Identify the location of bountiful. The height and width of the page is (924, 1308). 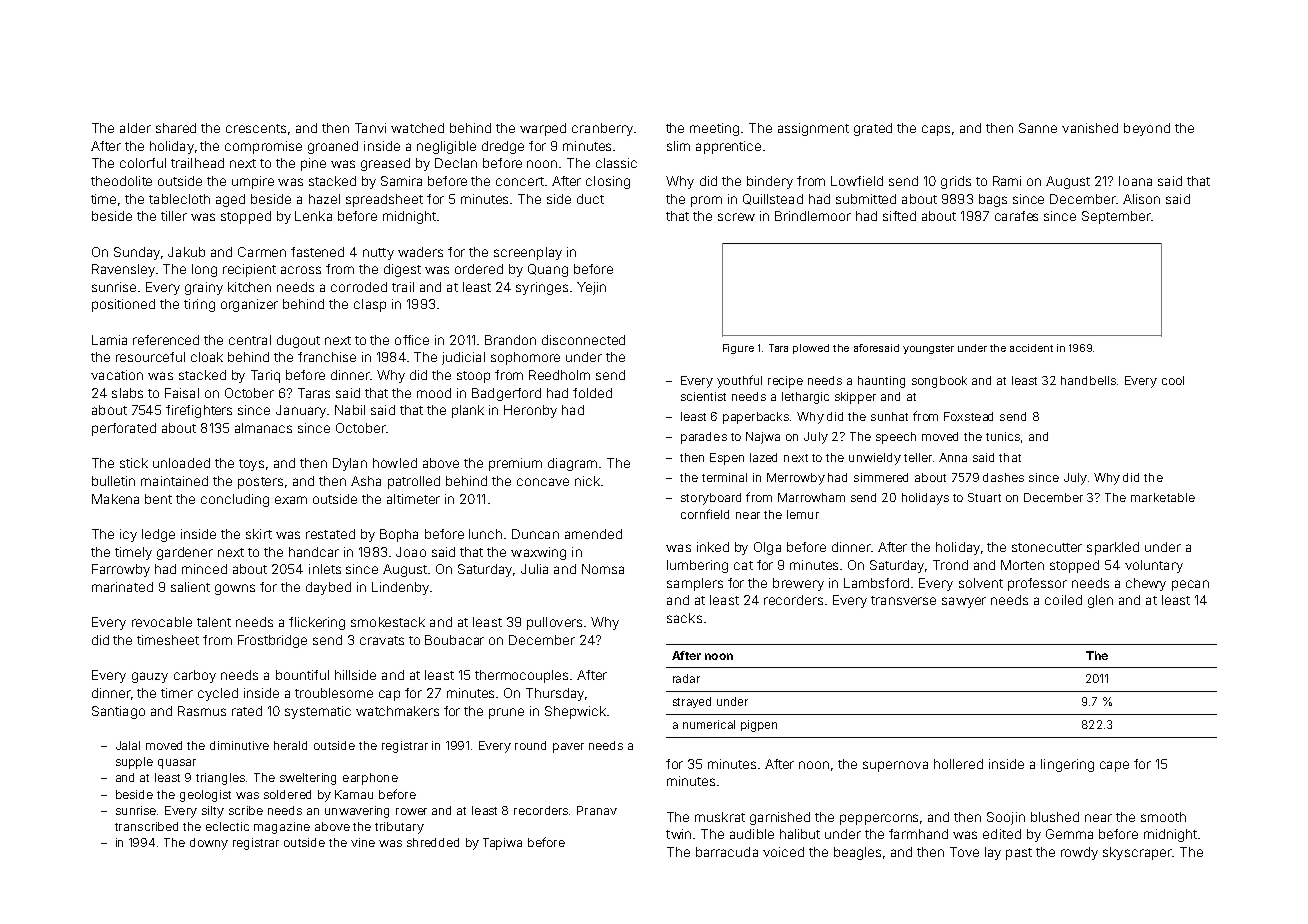
(302, 675).
